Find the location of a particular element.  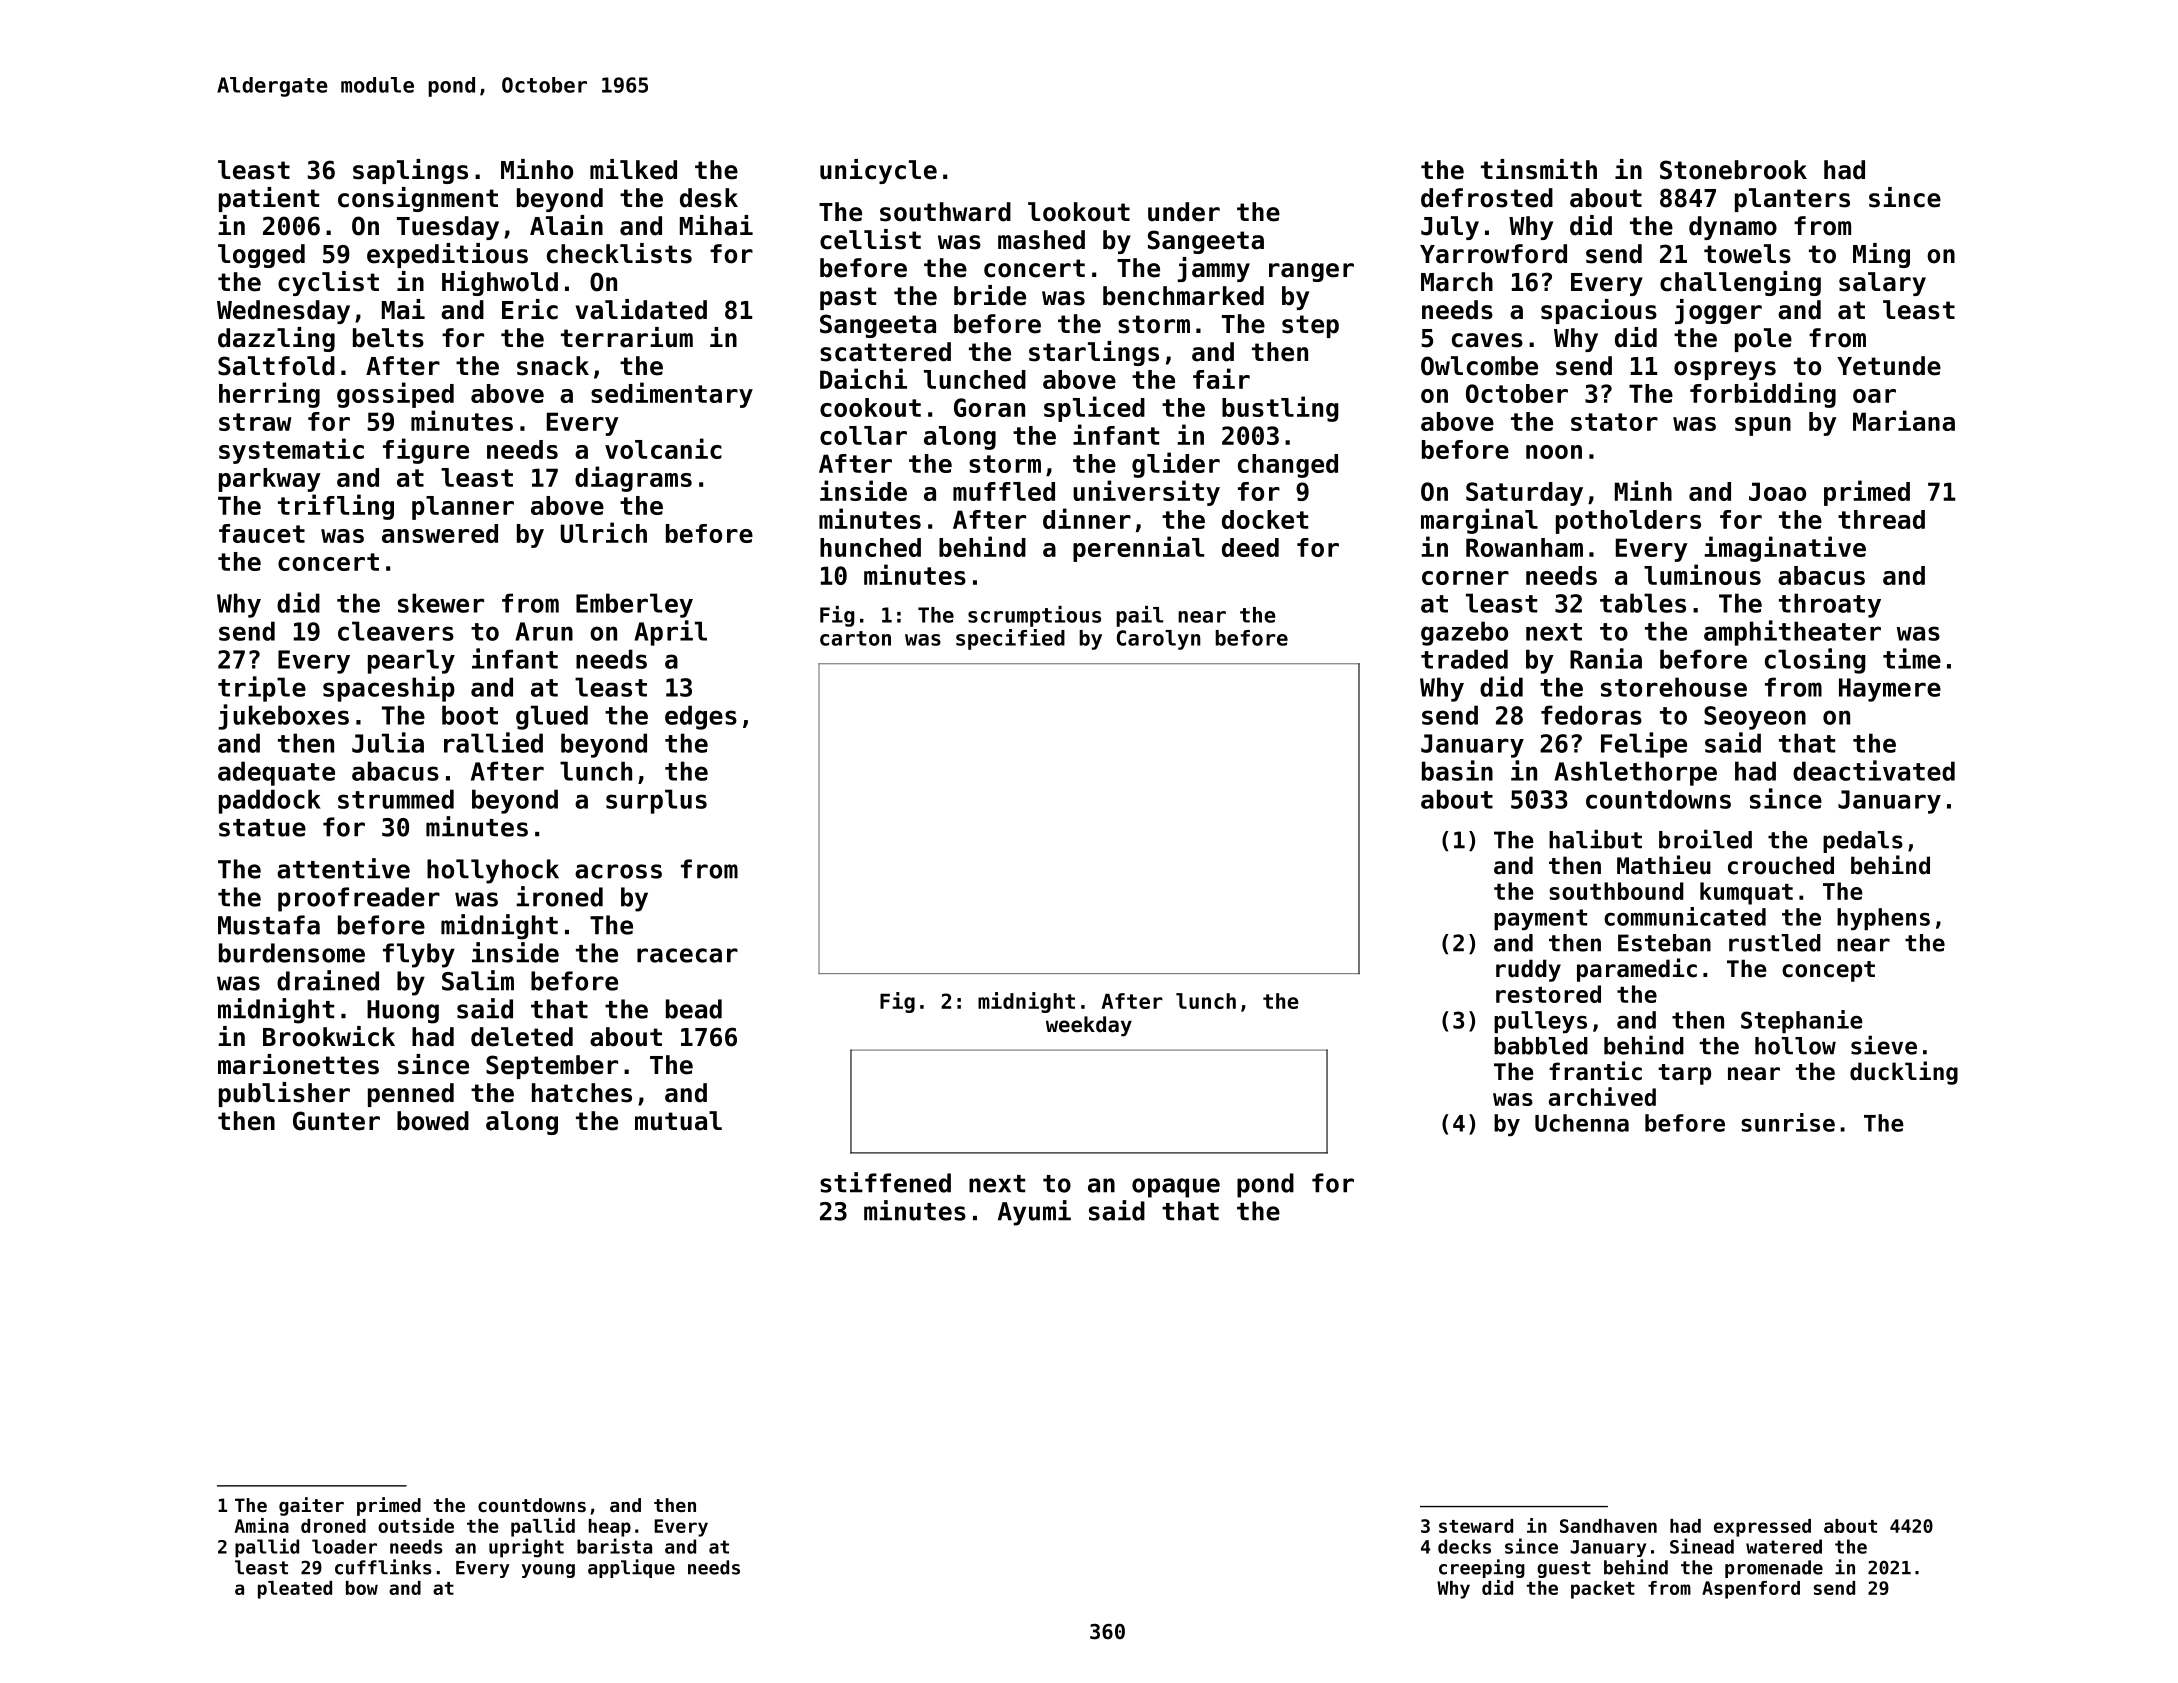

milked is located at coordinates (633, 169).
